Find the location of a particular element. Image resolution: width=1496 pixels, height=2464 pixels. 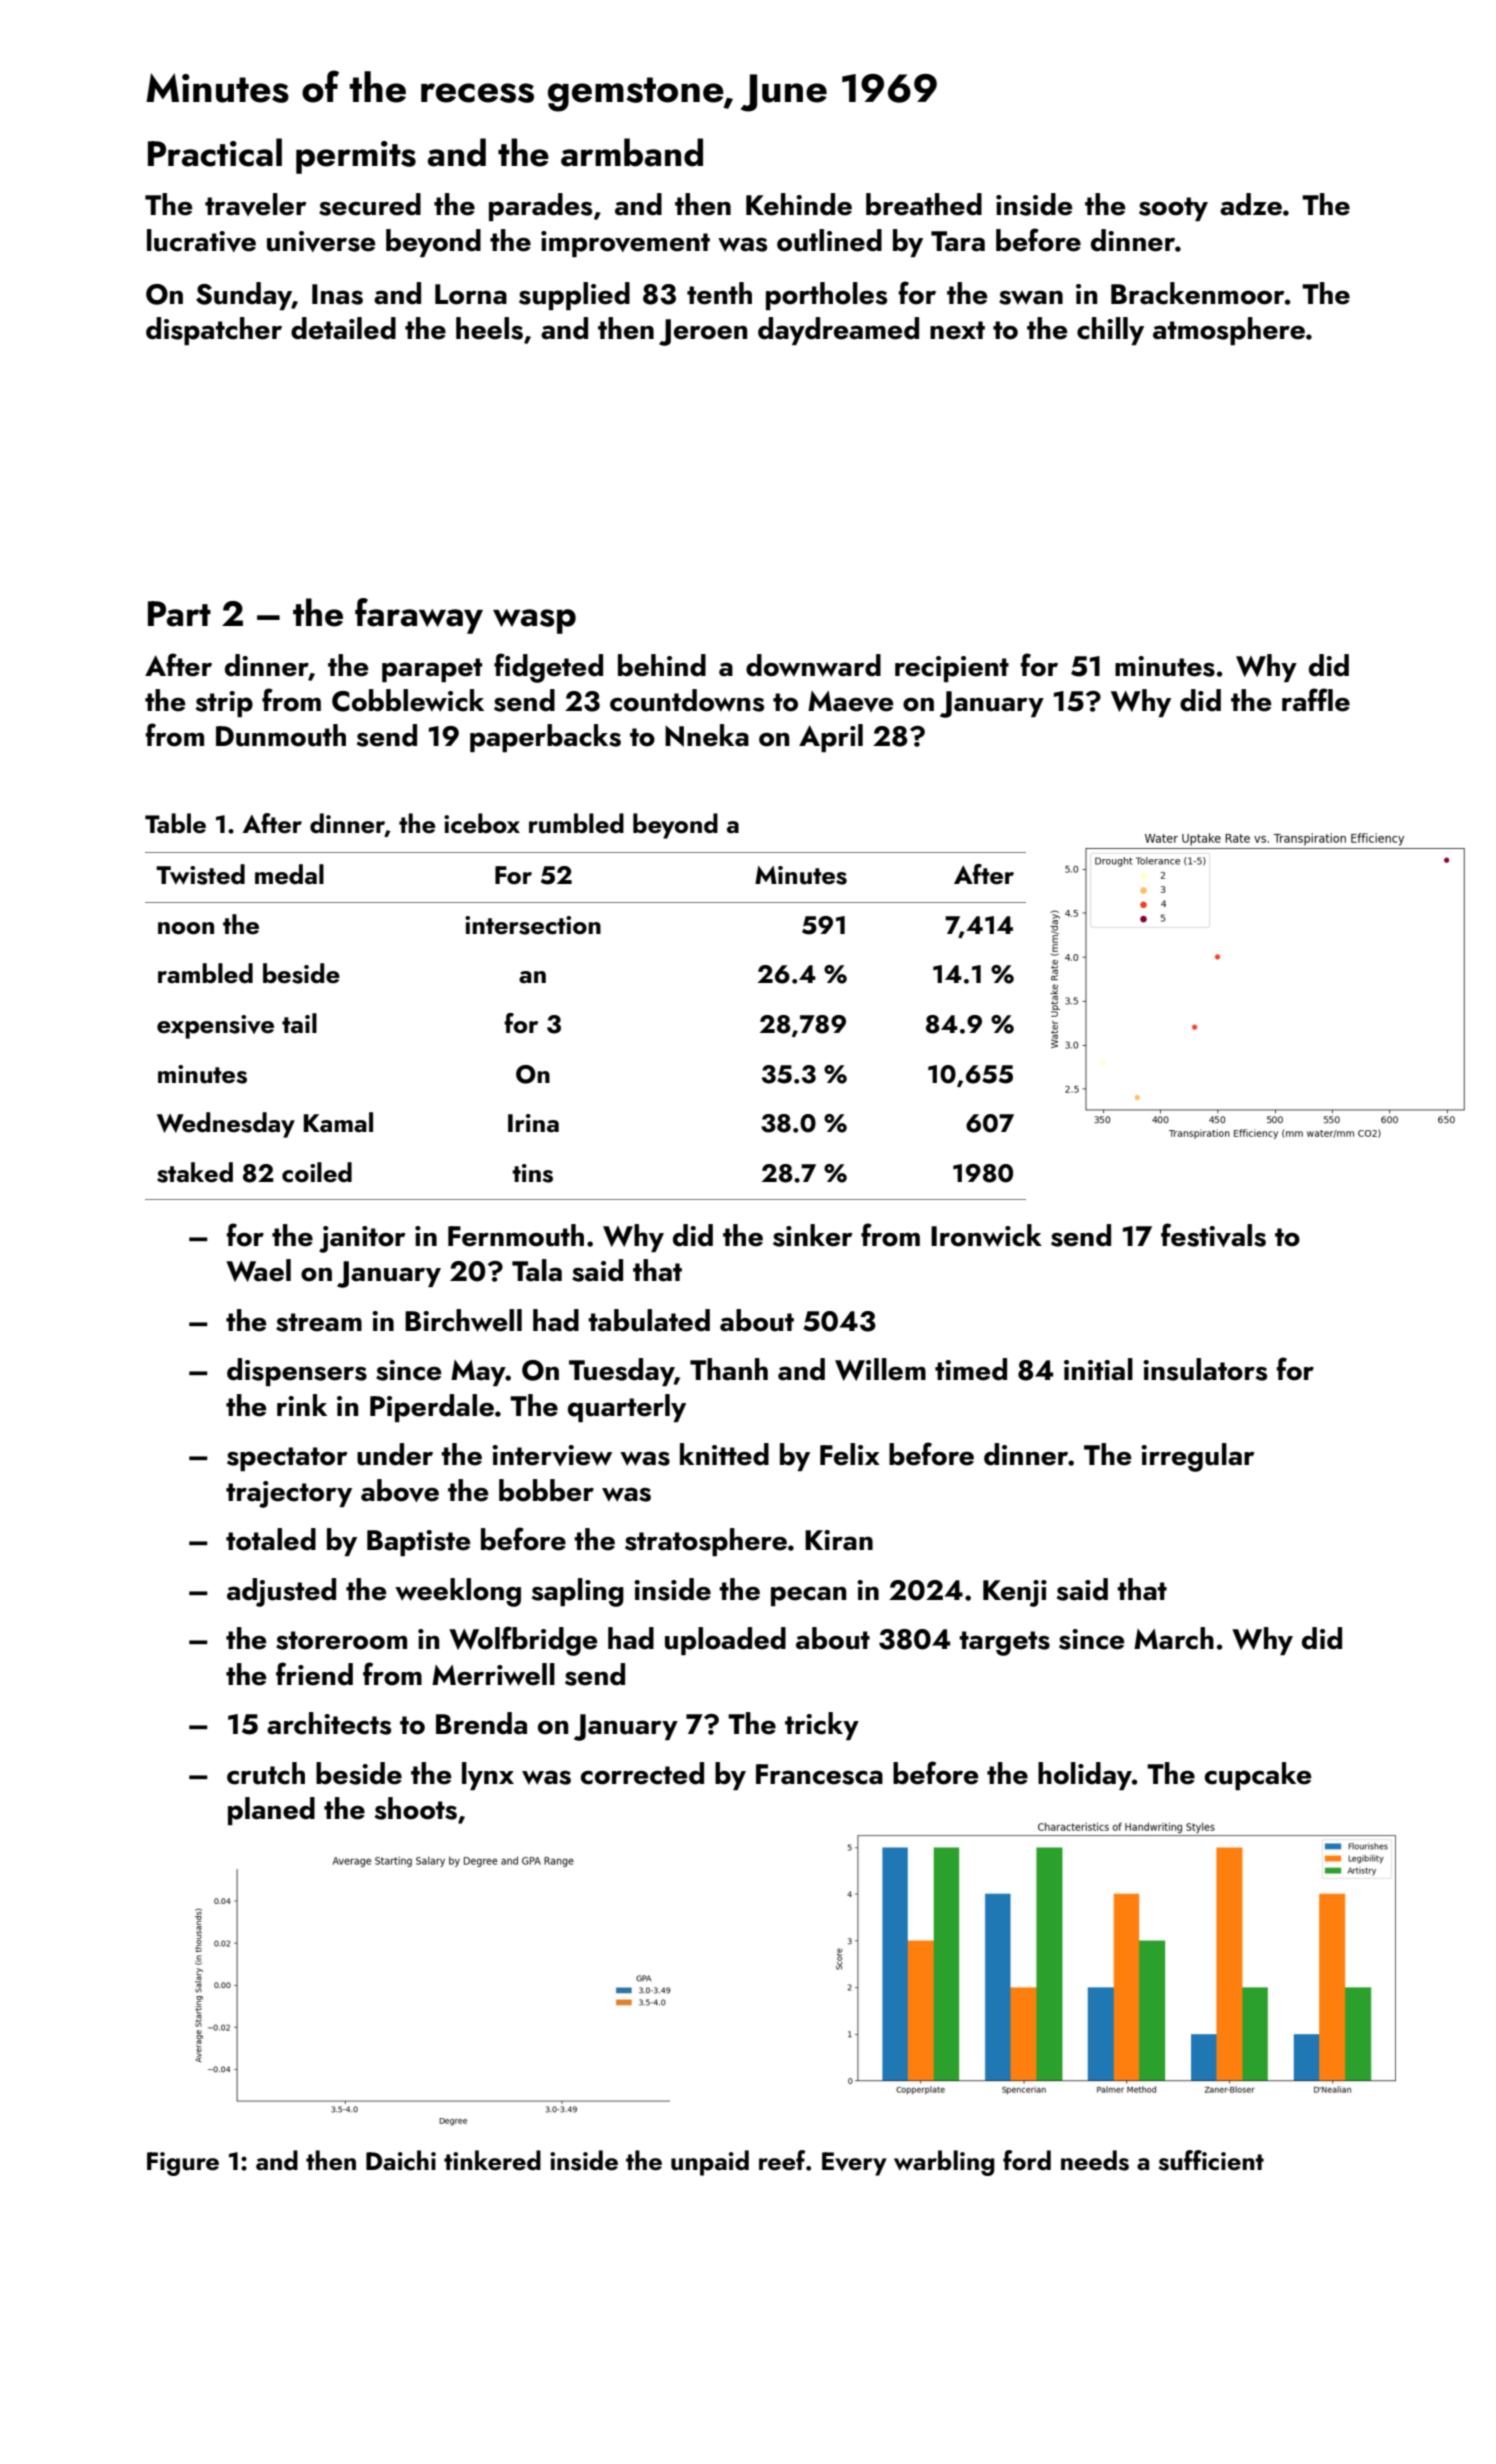

Jeroen is located at coordinates (703, 332).
